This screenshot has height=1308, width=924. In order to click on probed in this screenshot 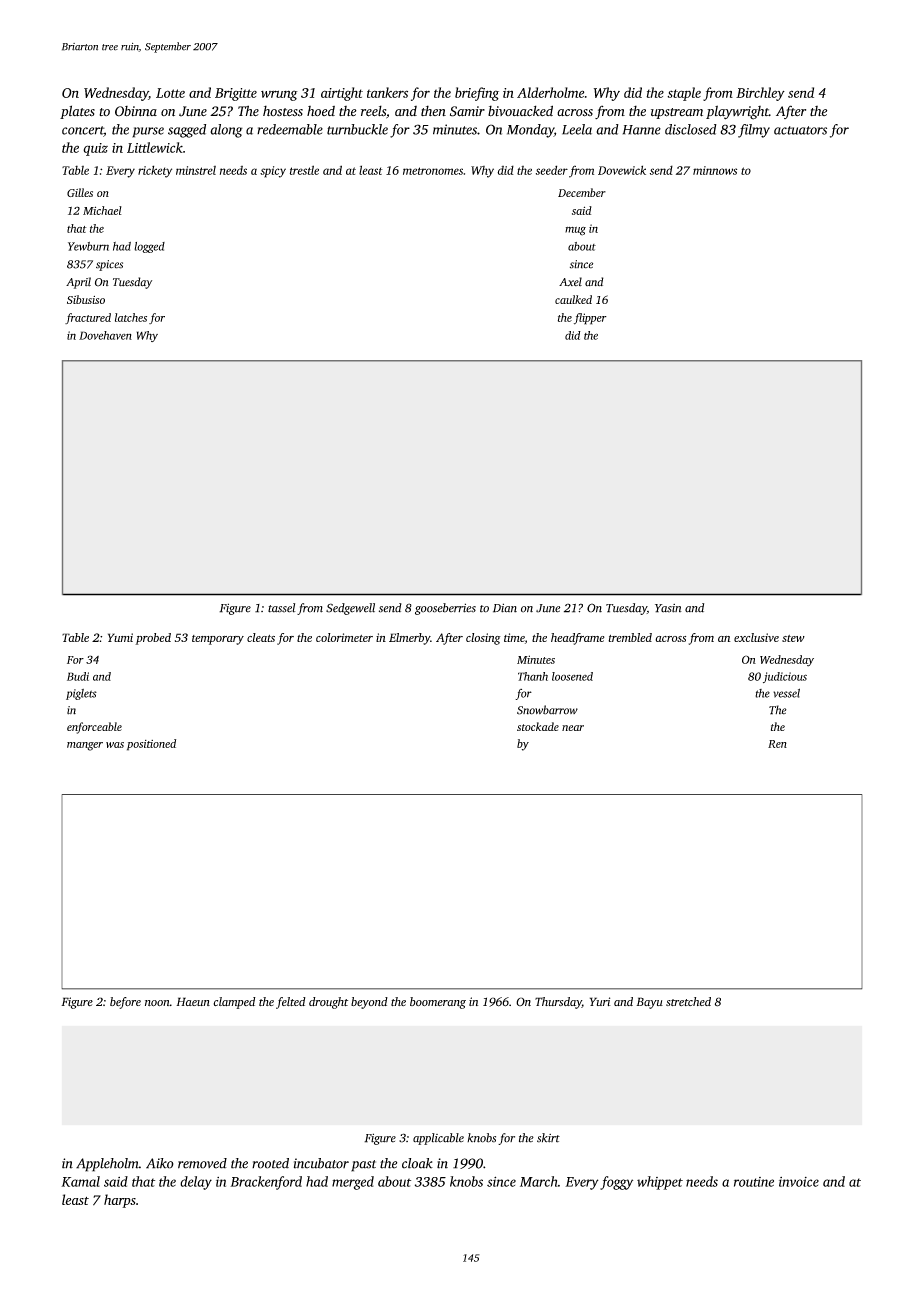, I will do `click(153, 639)`.
